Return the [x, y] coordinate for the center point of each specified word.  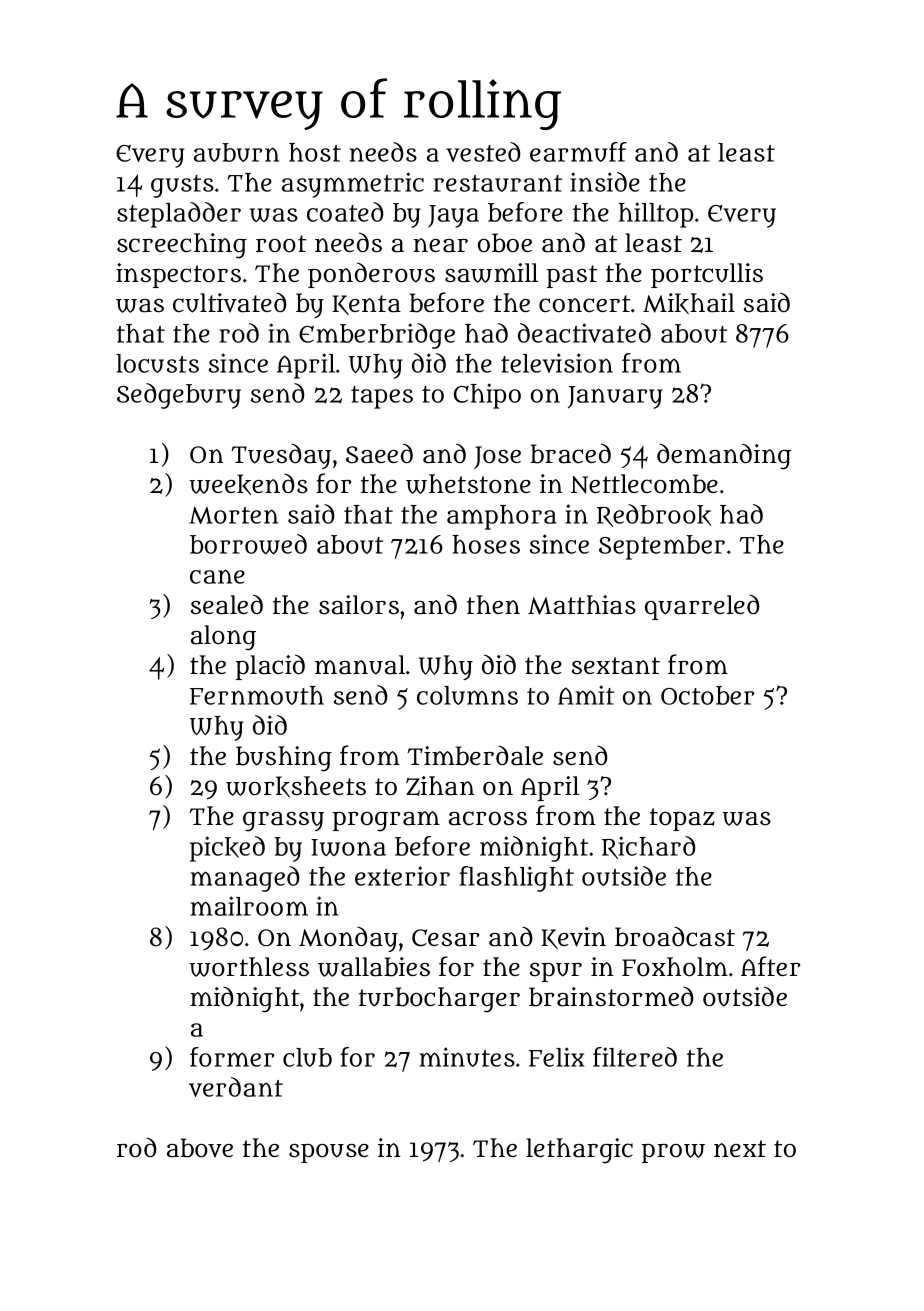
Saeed [379, 453]
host [315, 152]
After [770, 966]
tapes [382, 397]
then [493, 604]
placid [270, 667]
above [200, 1148]
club [307, 1057]
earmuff [578, 152]
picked [227, 849]
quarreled [702, 607]
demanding [724, 456]
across [488, 818]
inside [605, 182]
